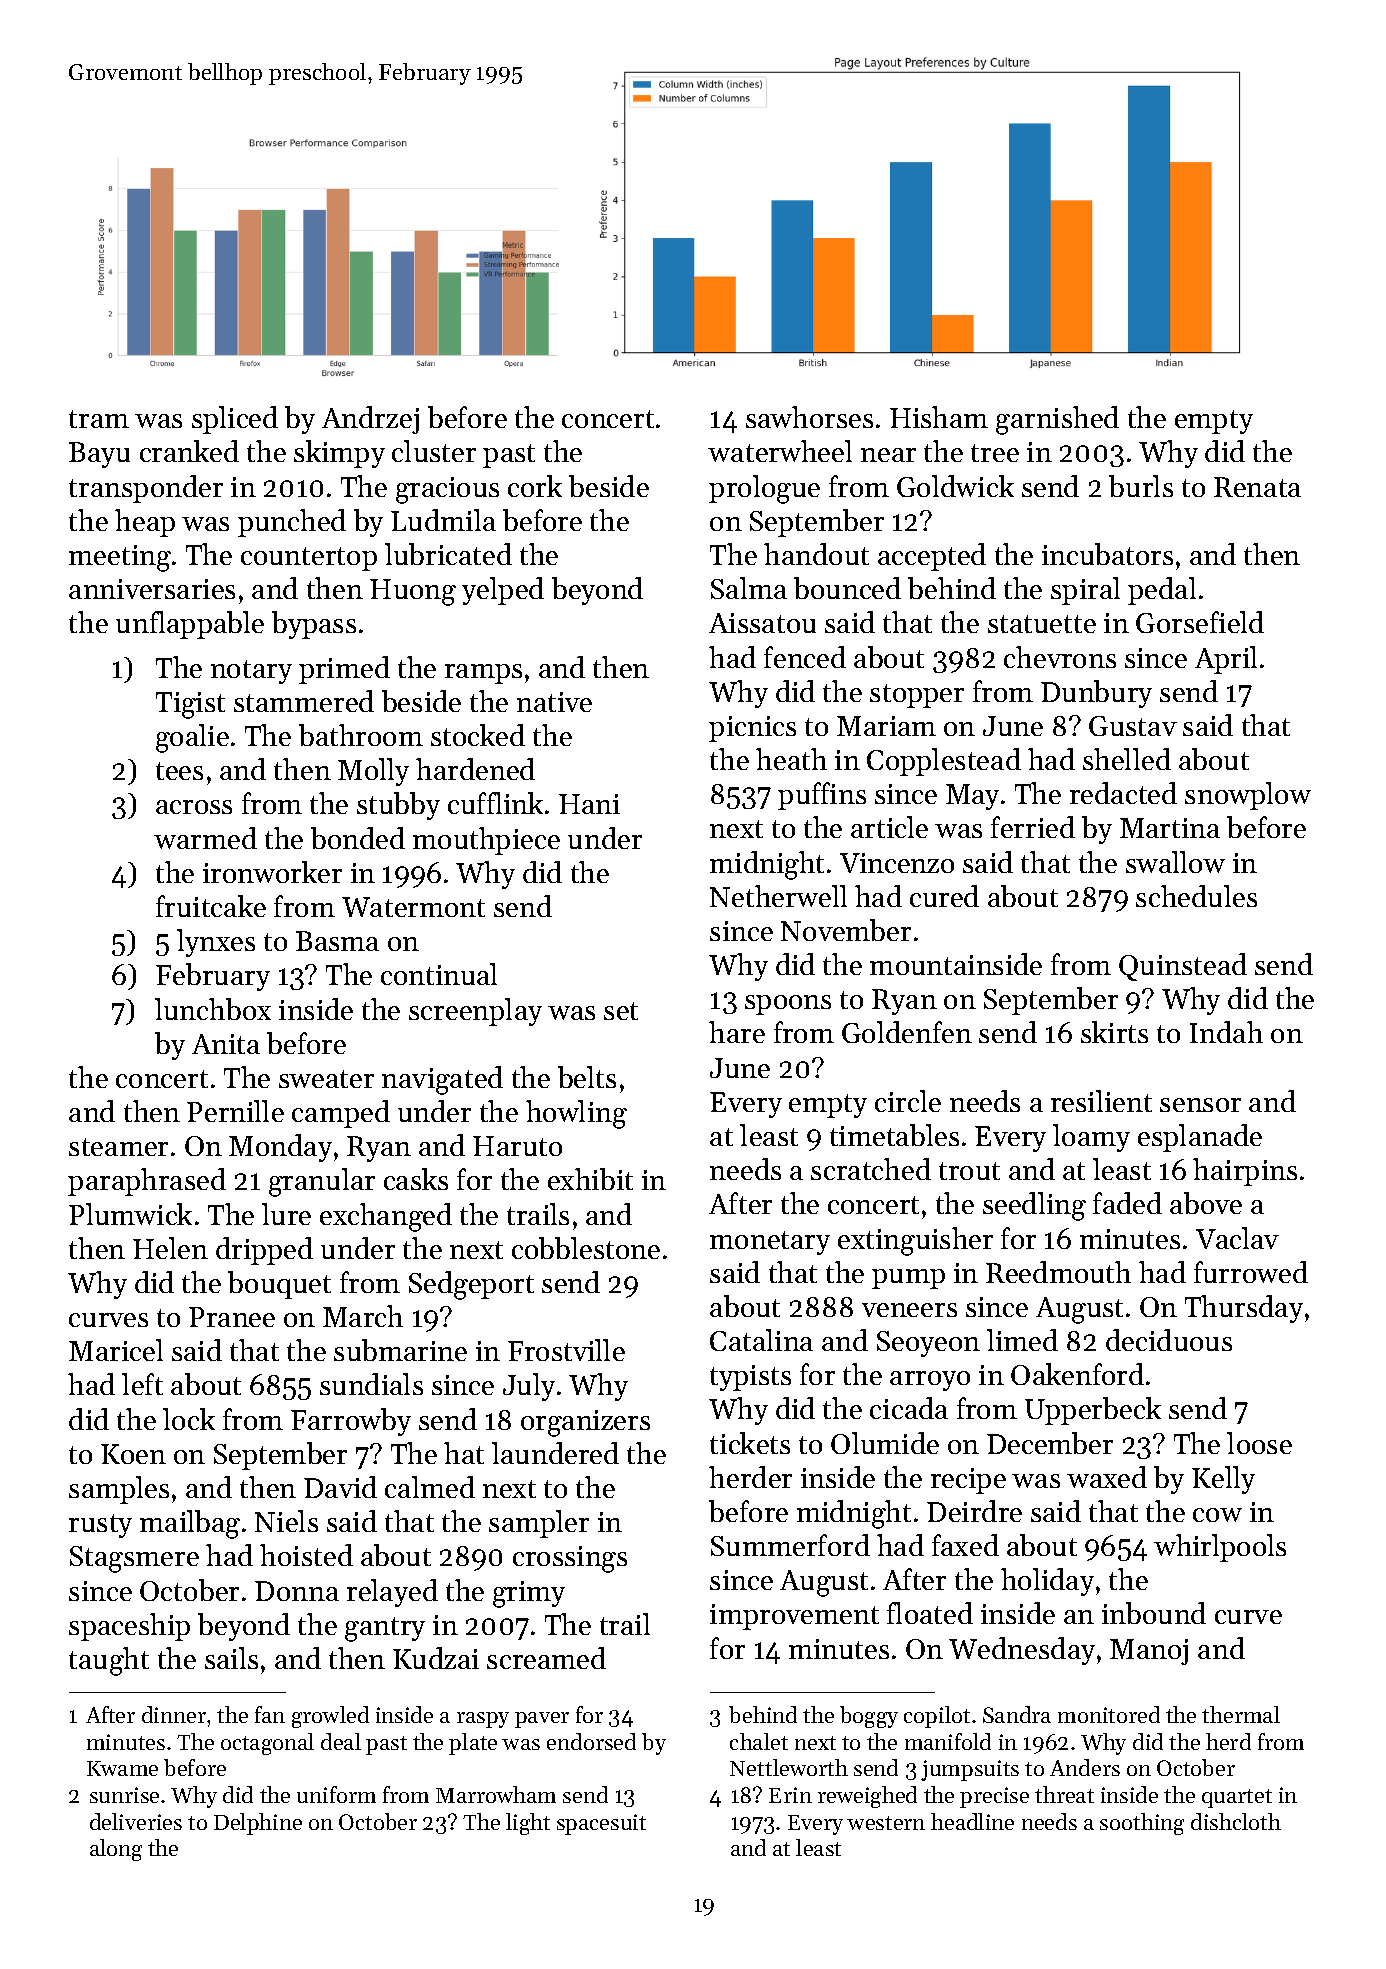  What do you see at coordinates (486, 841) in the screenshot?
I see `mouthpiece` at bounding box center [486, 841].
